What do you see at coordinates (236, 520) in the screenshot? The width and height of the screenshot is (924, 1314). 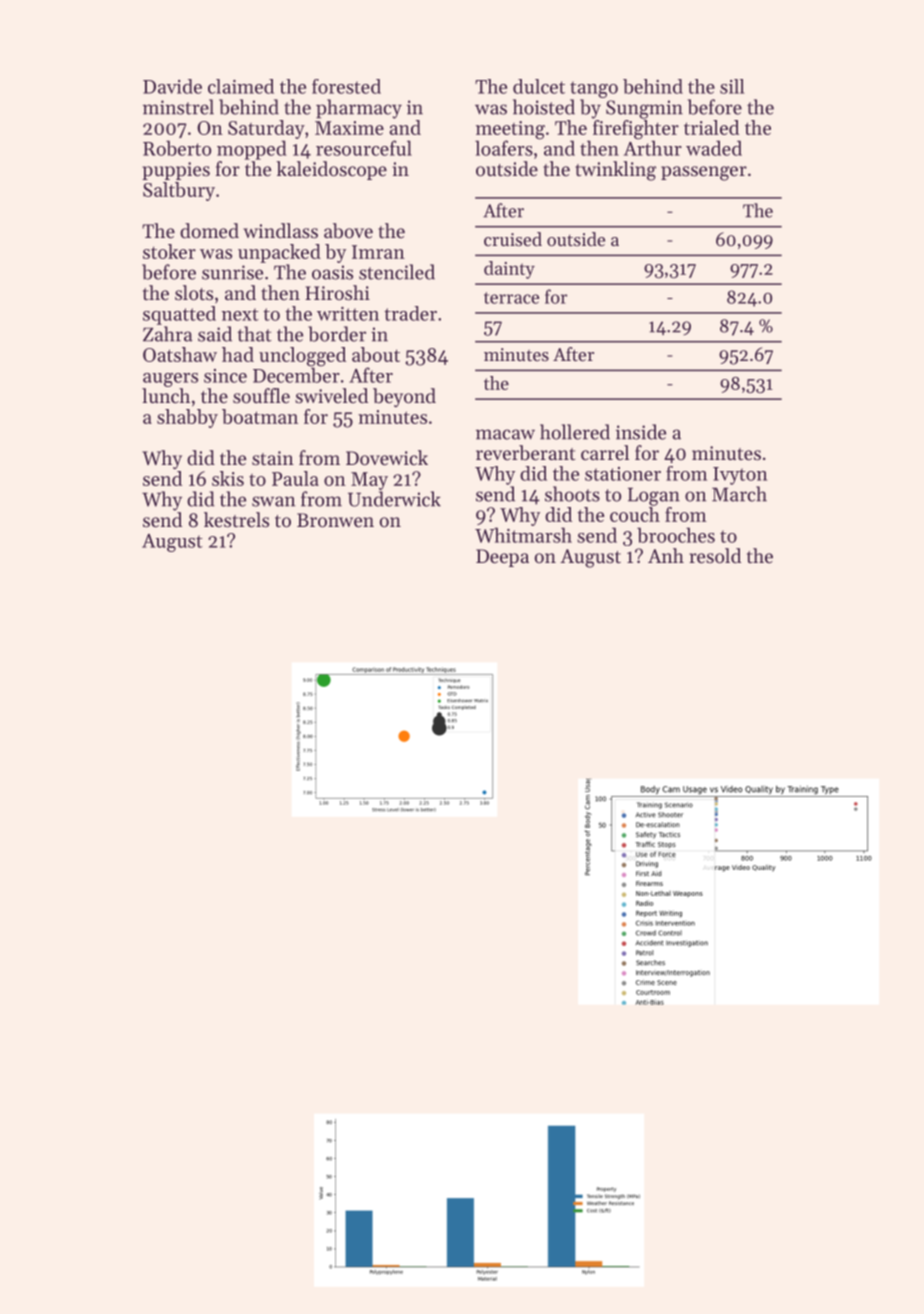 I see `kestrels` at bounding box center [236, 520].
